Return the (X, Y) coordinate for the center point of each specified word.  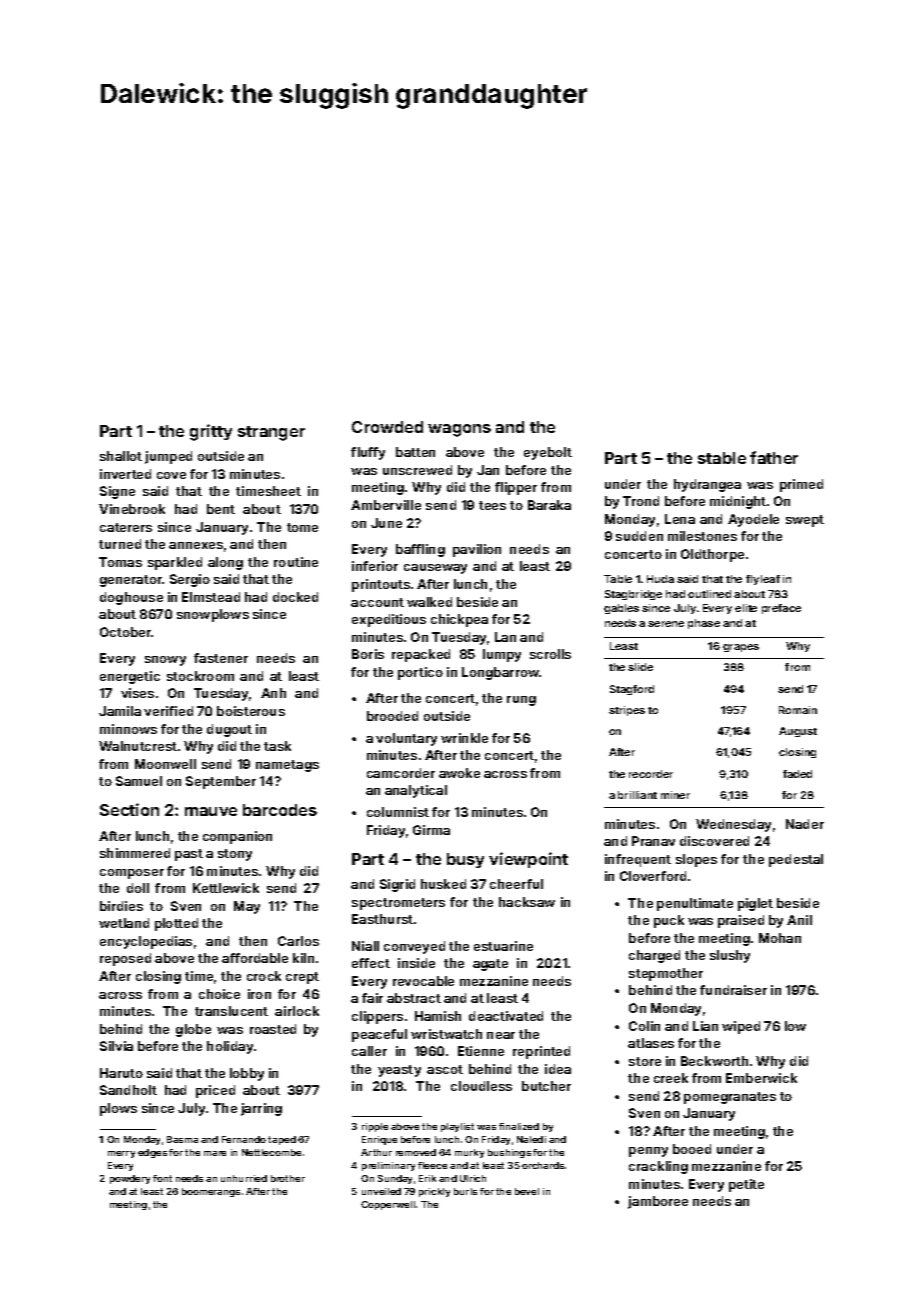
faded (797, 774)
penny (648, 1152)
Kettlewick (226, 888)
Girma (431, 830)
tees (492, 505)
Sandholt (128, 1090)
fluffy (368, 453)
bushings (509, 1153)
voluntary (406, 739)
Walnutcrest (138, 746)
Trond (641, 501)
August (798, 732)
